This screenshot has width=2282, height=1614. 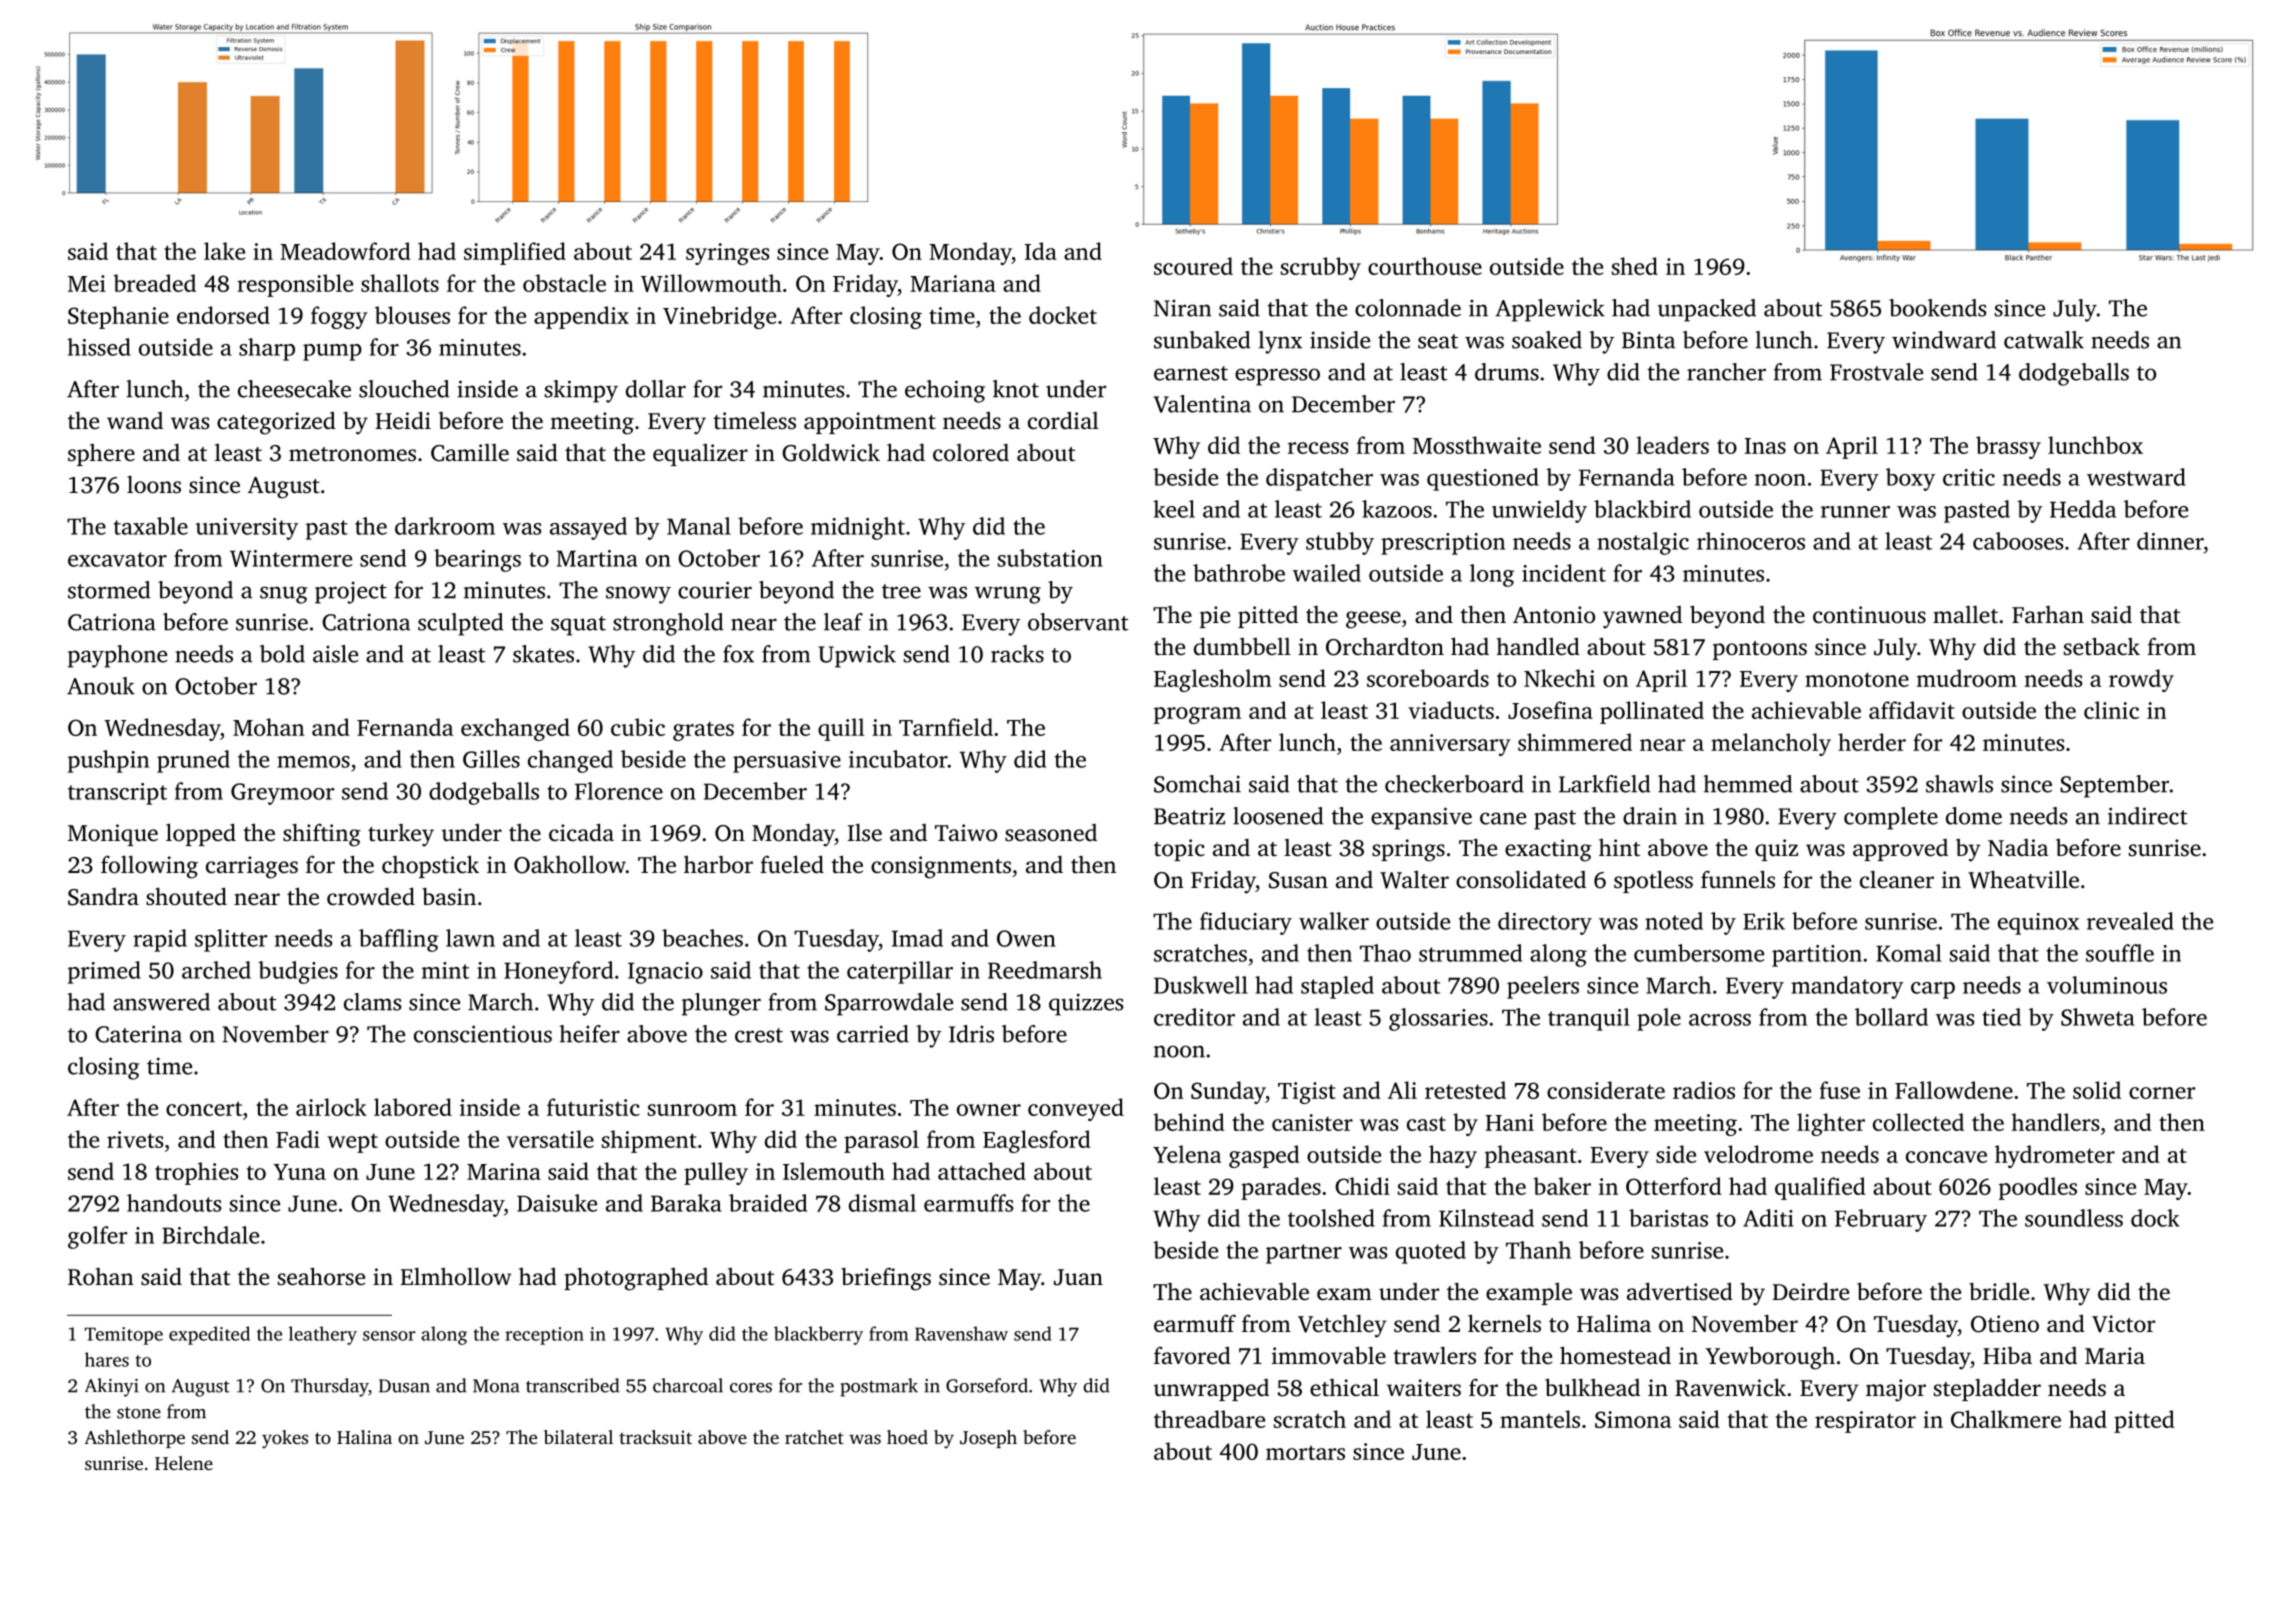 I want to click on Inas, so click(x=1765, y=446).
